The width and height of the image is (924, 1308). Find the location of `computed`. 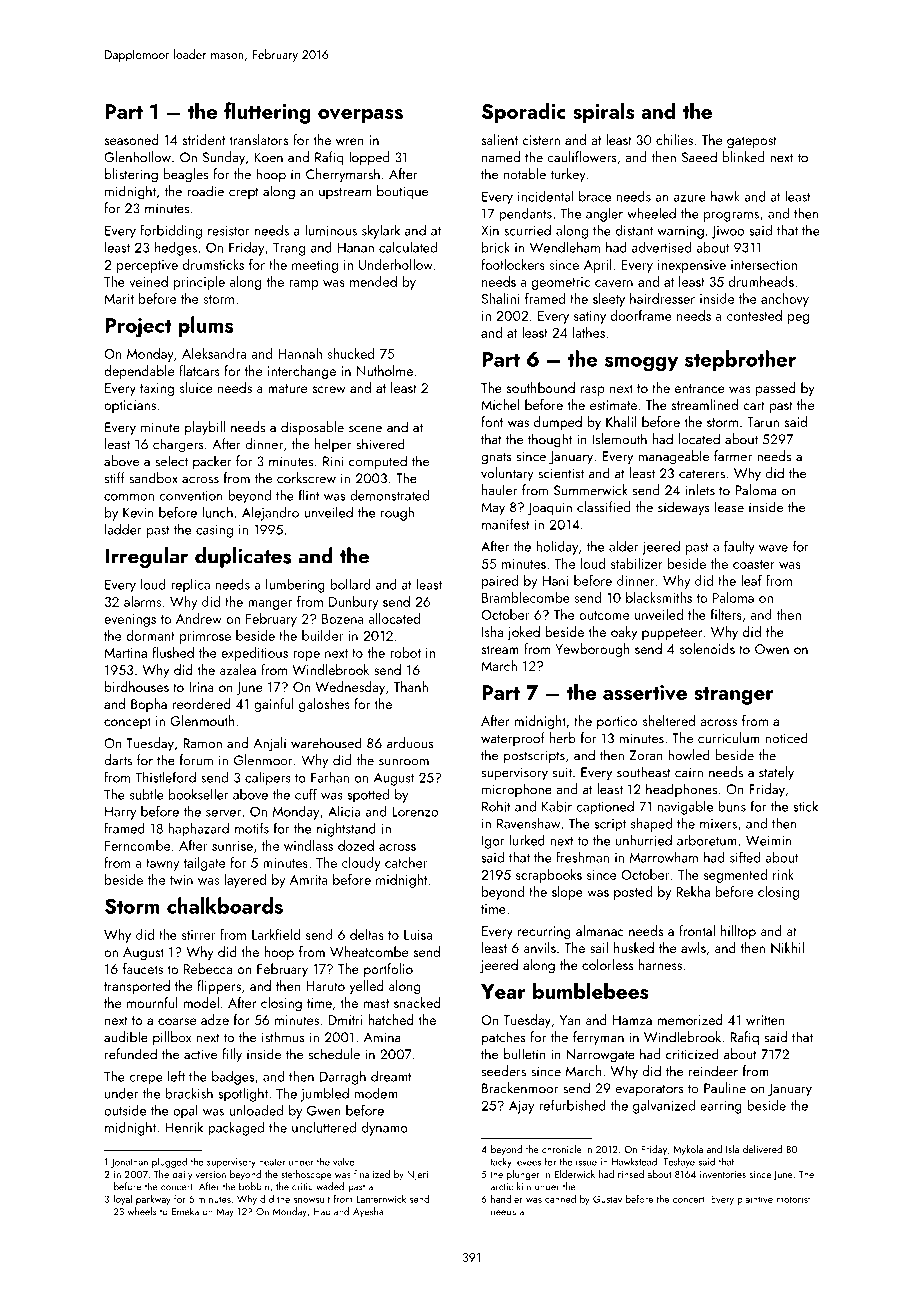

computed is located at coordinates (378, 462).
